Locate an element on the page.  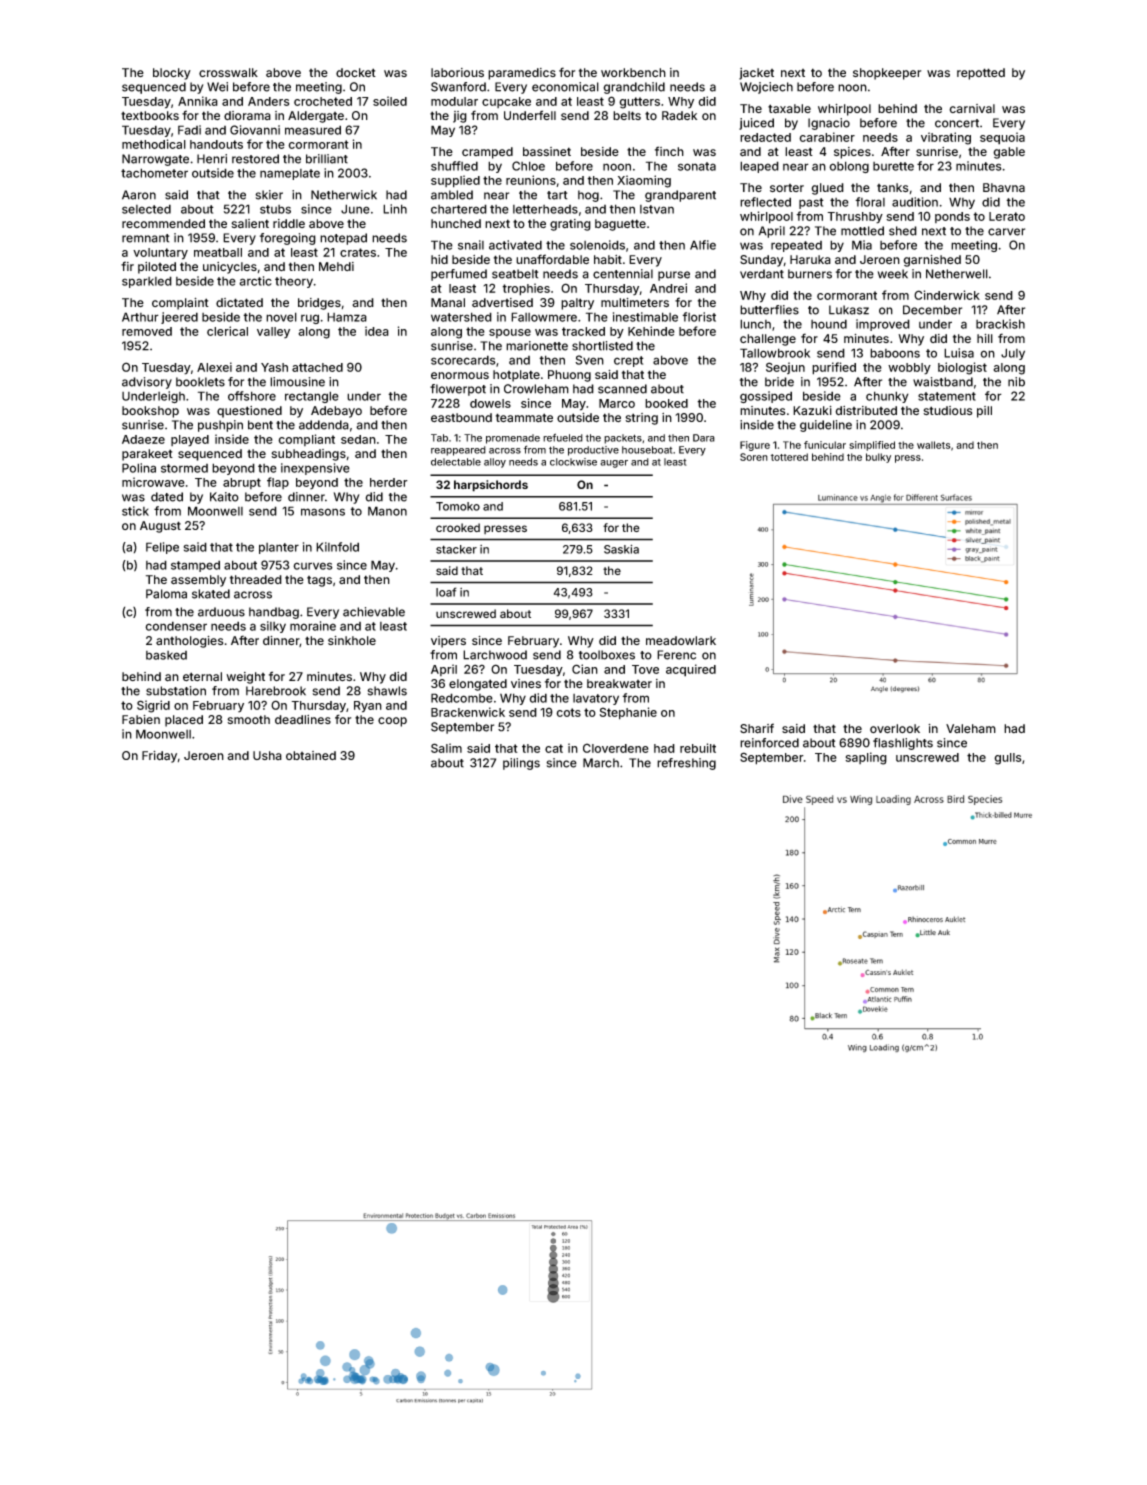
silky is located at coordinates (273, 627).
